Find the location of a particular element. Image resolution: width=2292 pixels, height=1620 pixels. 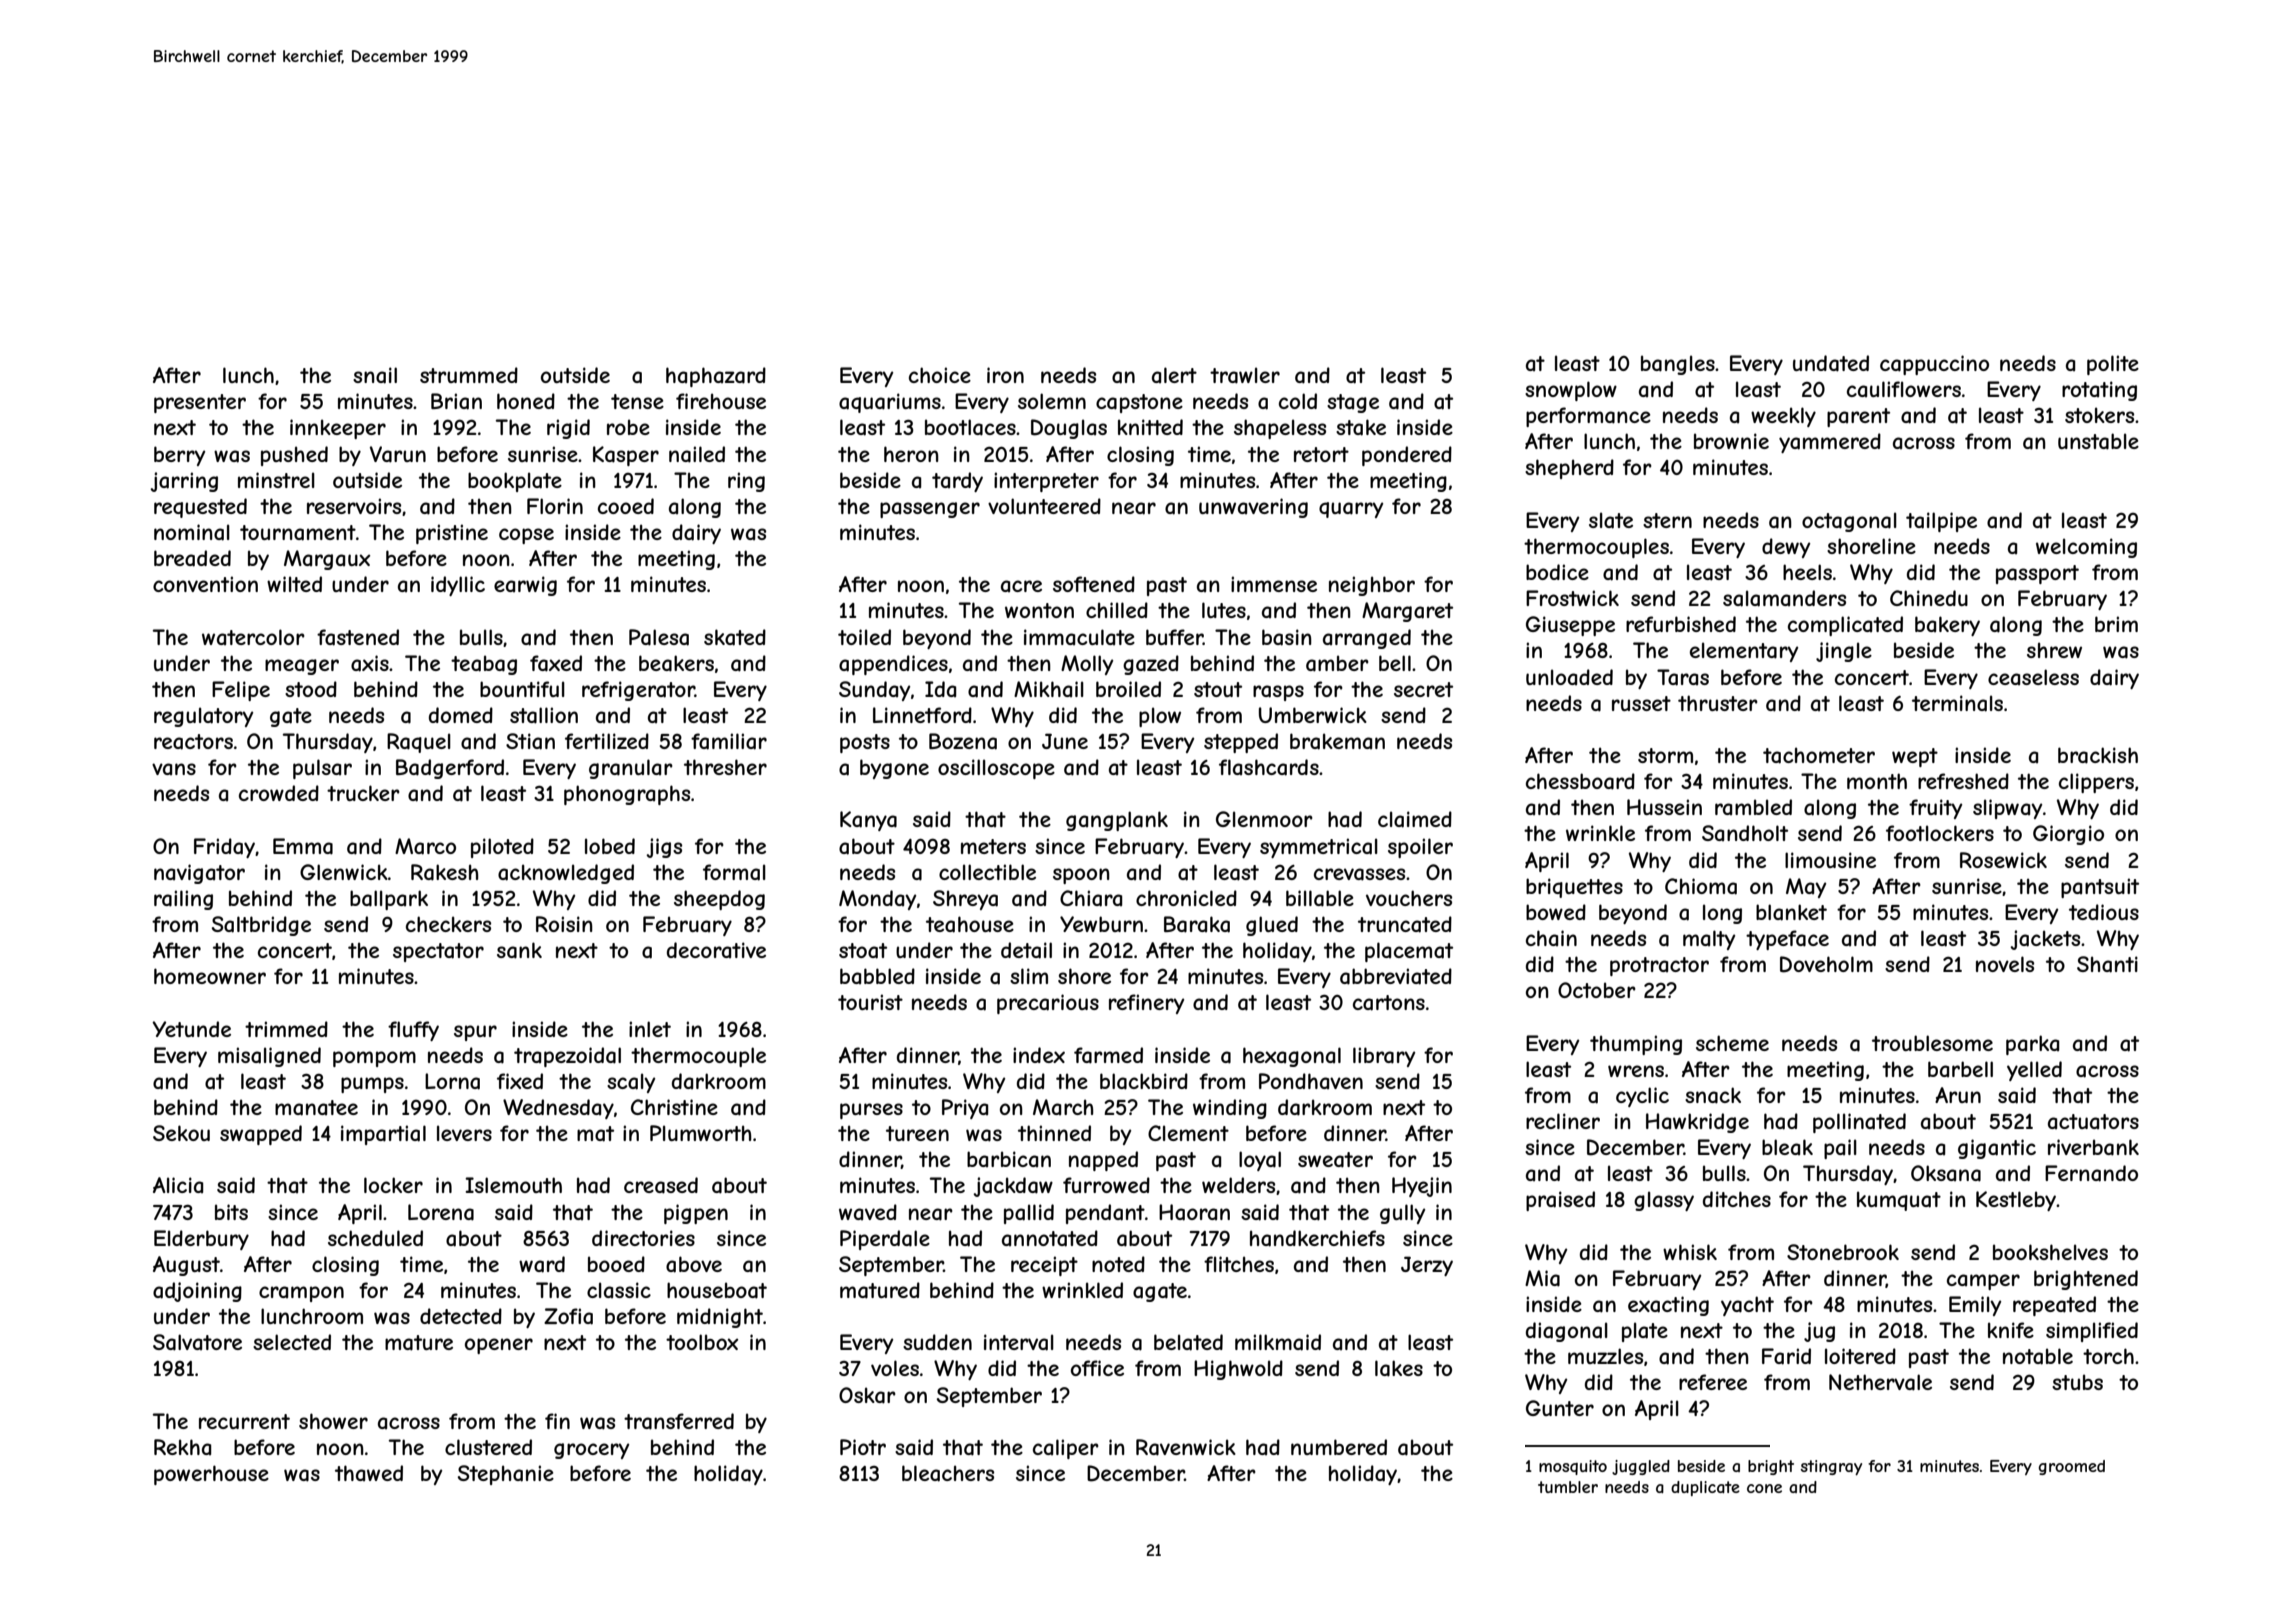

library is located at coordinates (1384, 1057).
